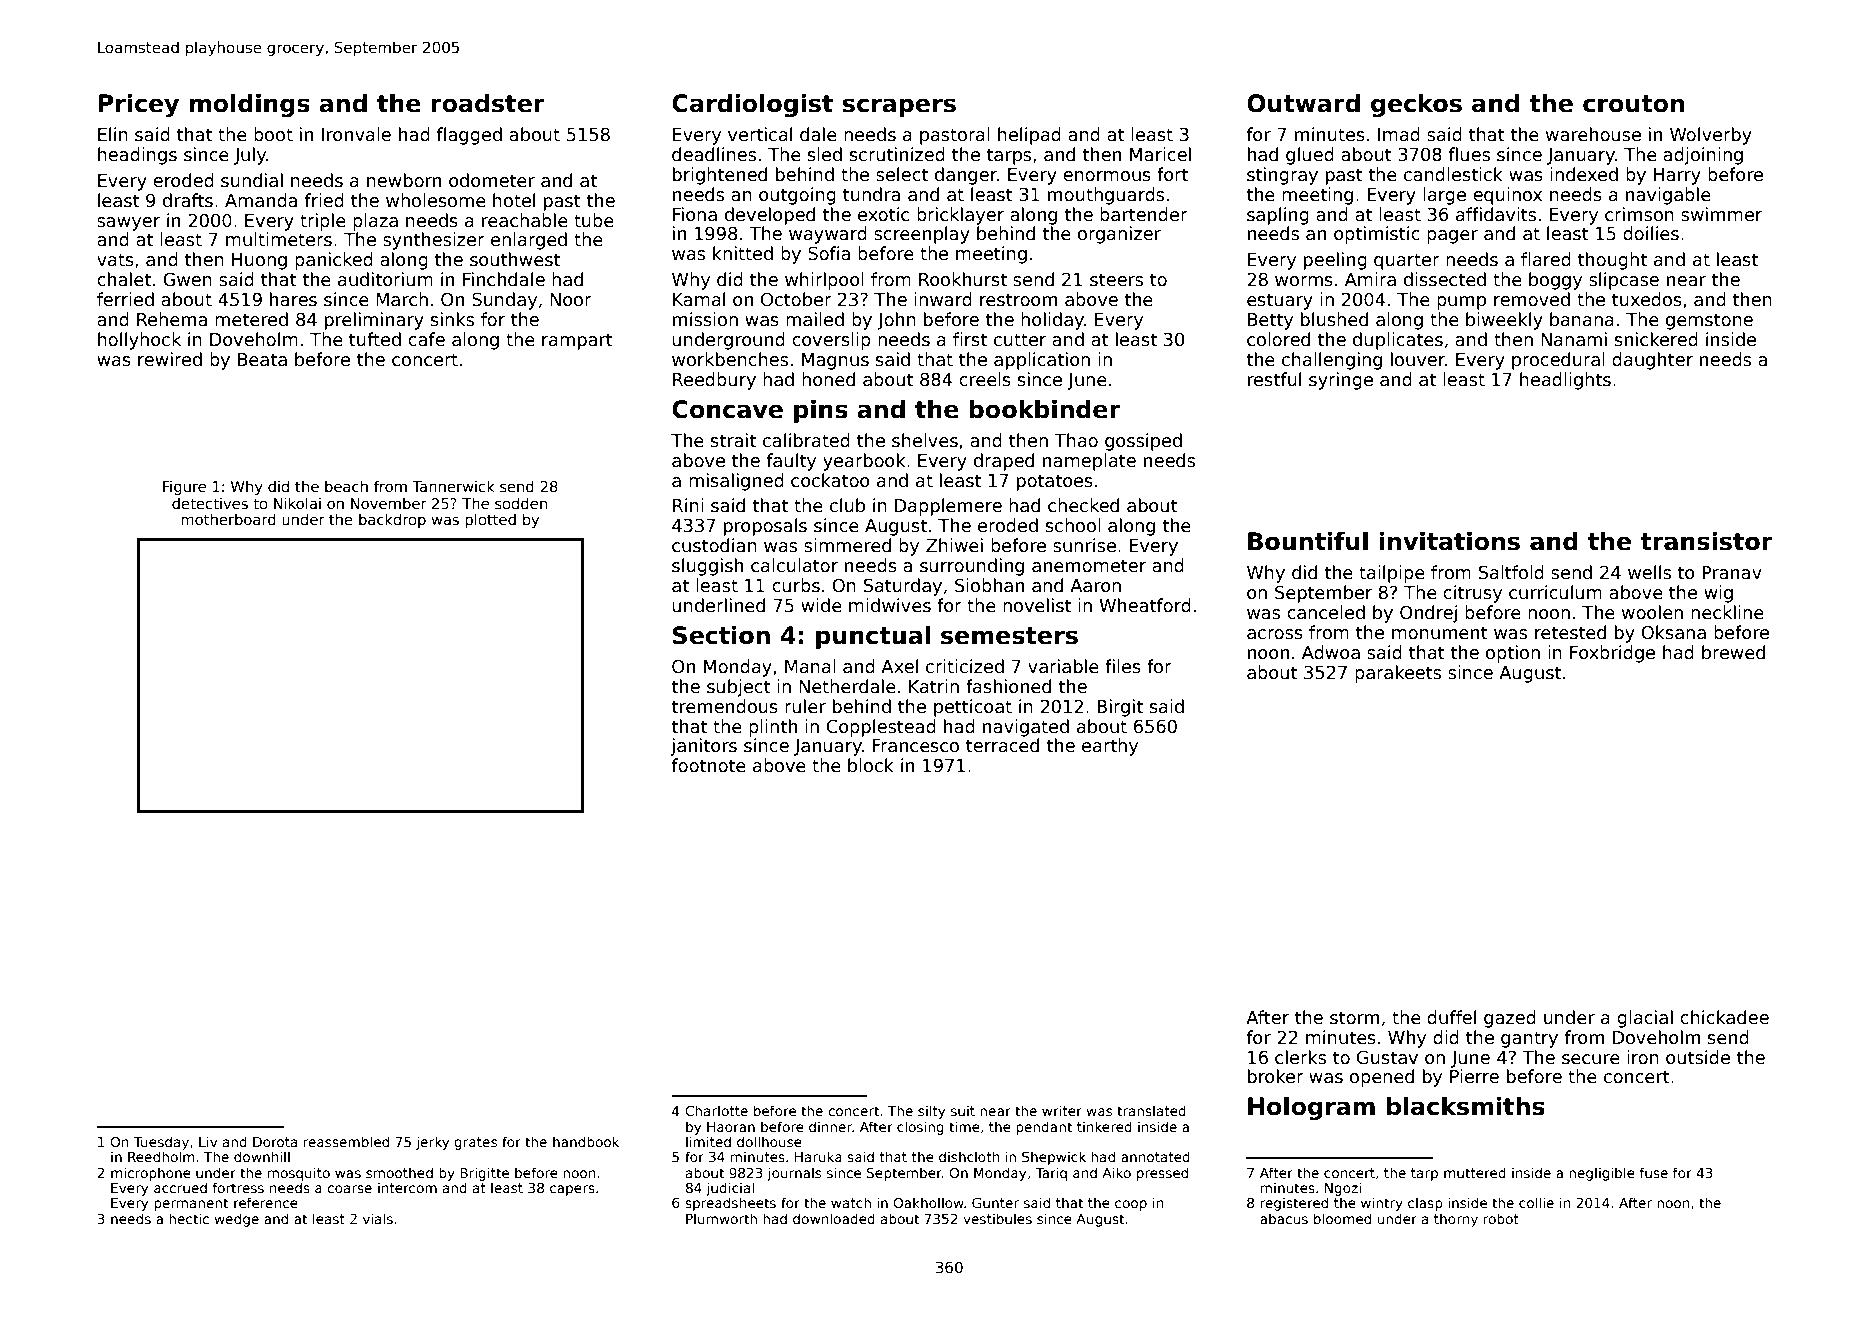  What do you see at coordinates (1160, 154) in the screenshot?
I see `Maricel` at bounding box center [1160, 154].
